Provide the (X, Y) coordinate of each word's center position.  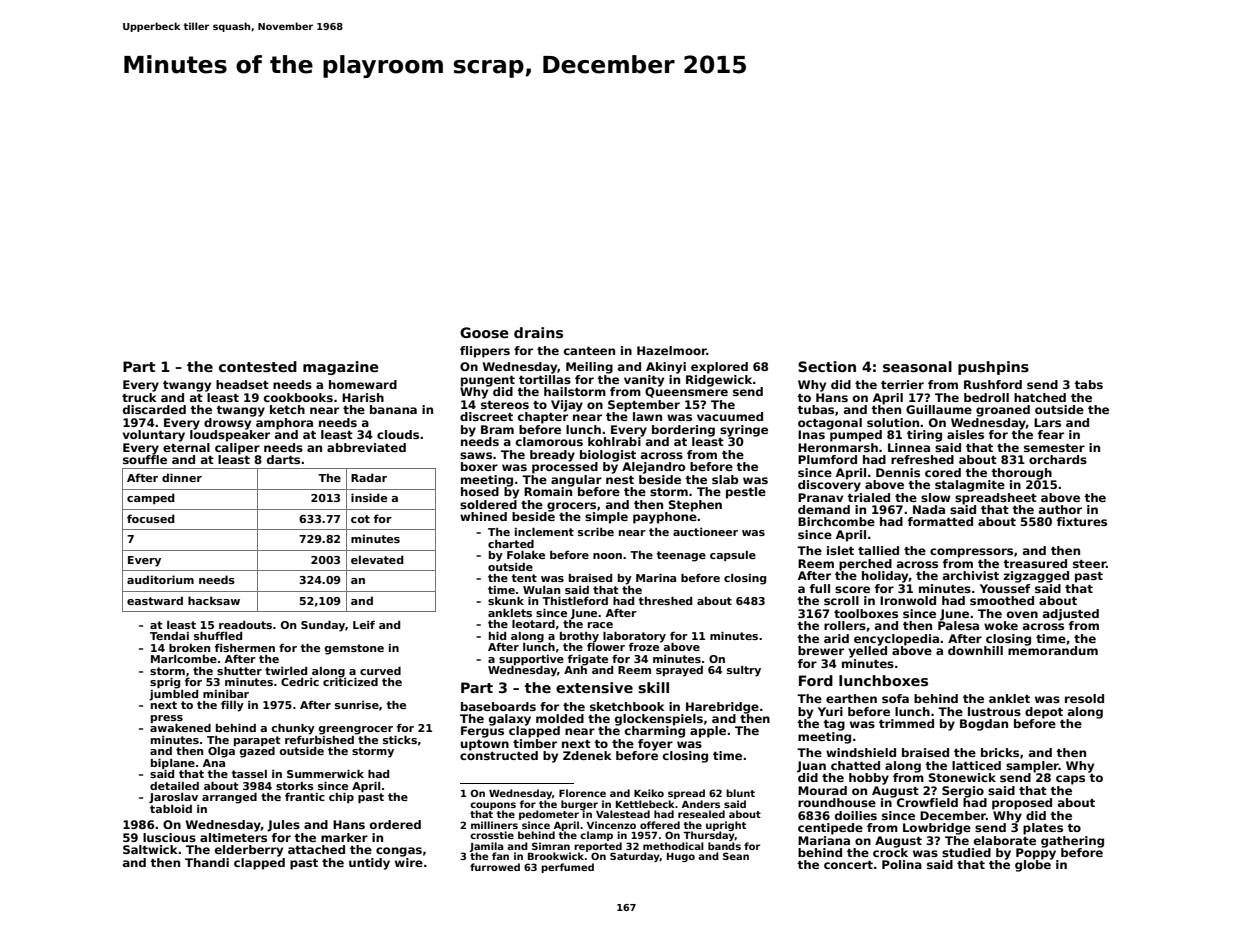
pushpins (993, 368)
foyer (655, 745)
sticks (400, 740)
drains (538, 332)
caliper (237, 449)
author (1060, 509)
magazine (341, 368)
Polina (902, 864)
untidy (369, 864)
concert (848, 865)
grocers (571, 507)
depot (1044, 713)
